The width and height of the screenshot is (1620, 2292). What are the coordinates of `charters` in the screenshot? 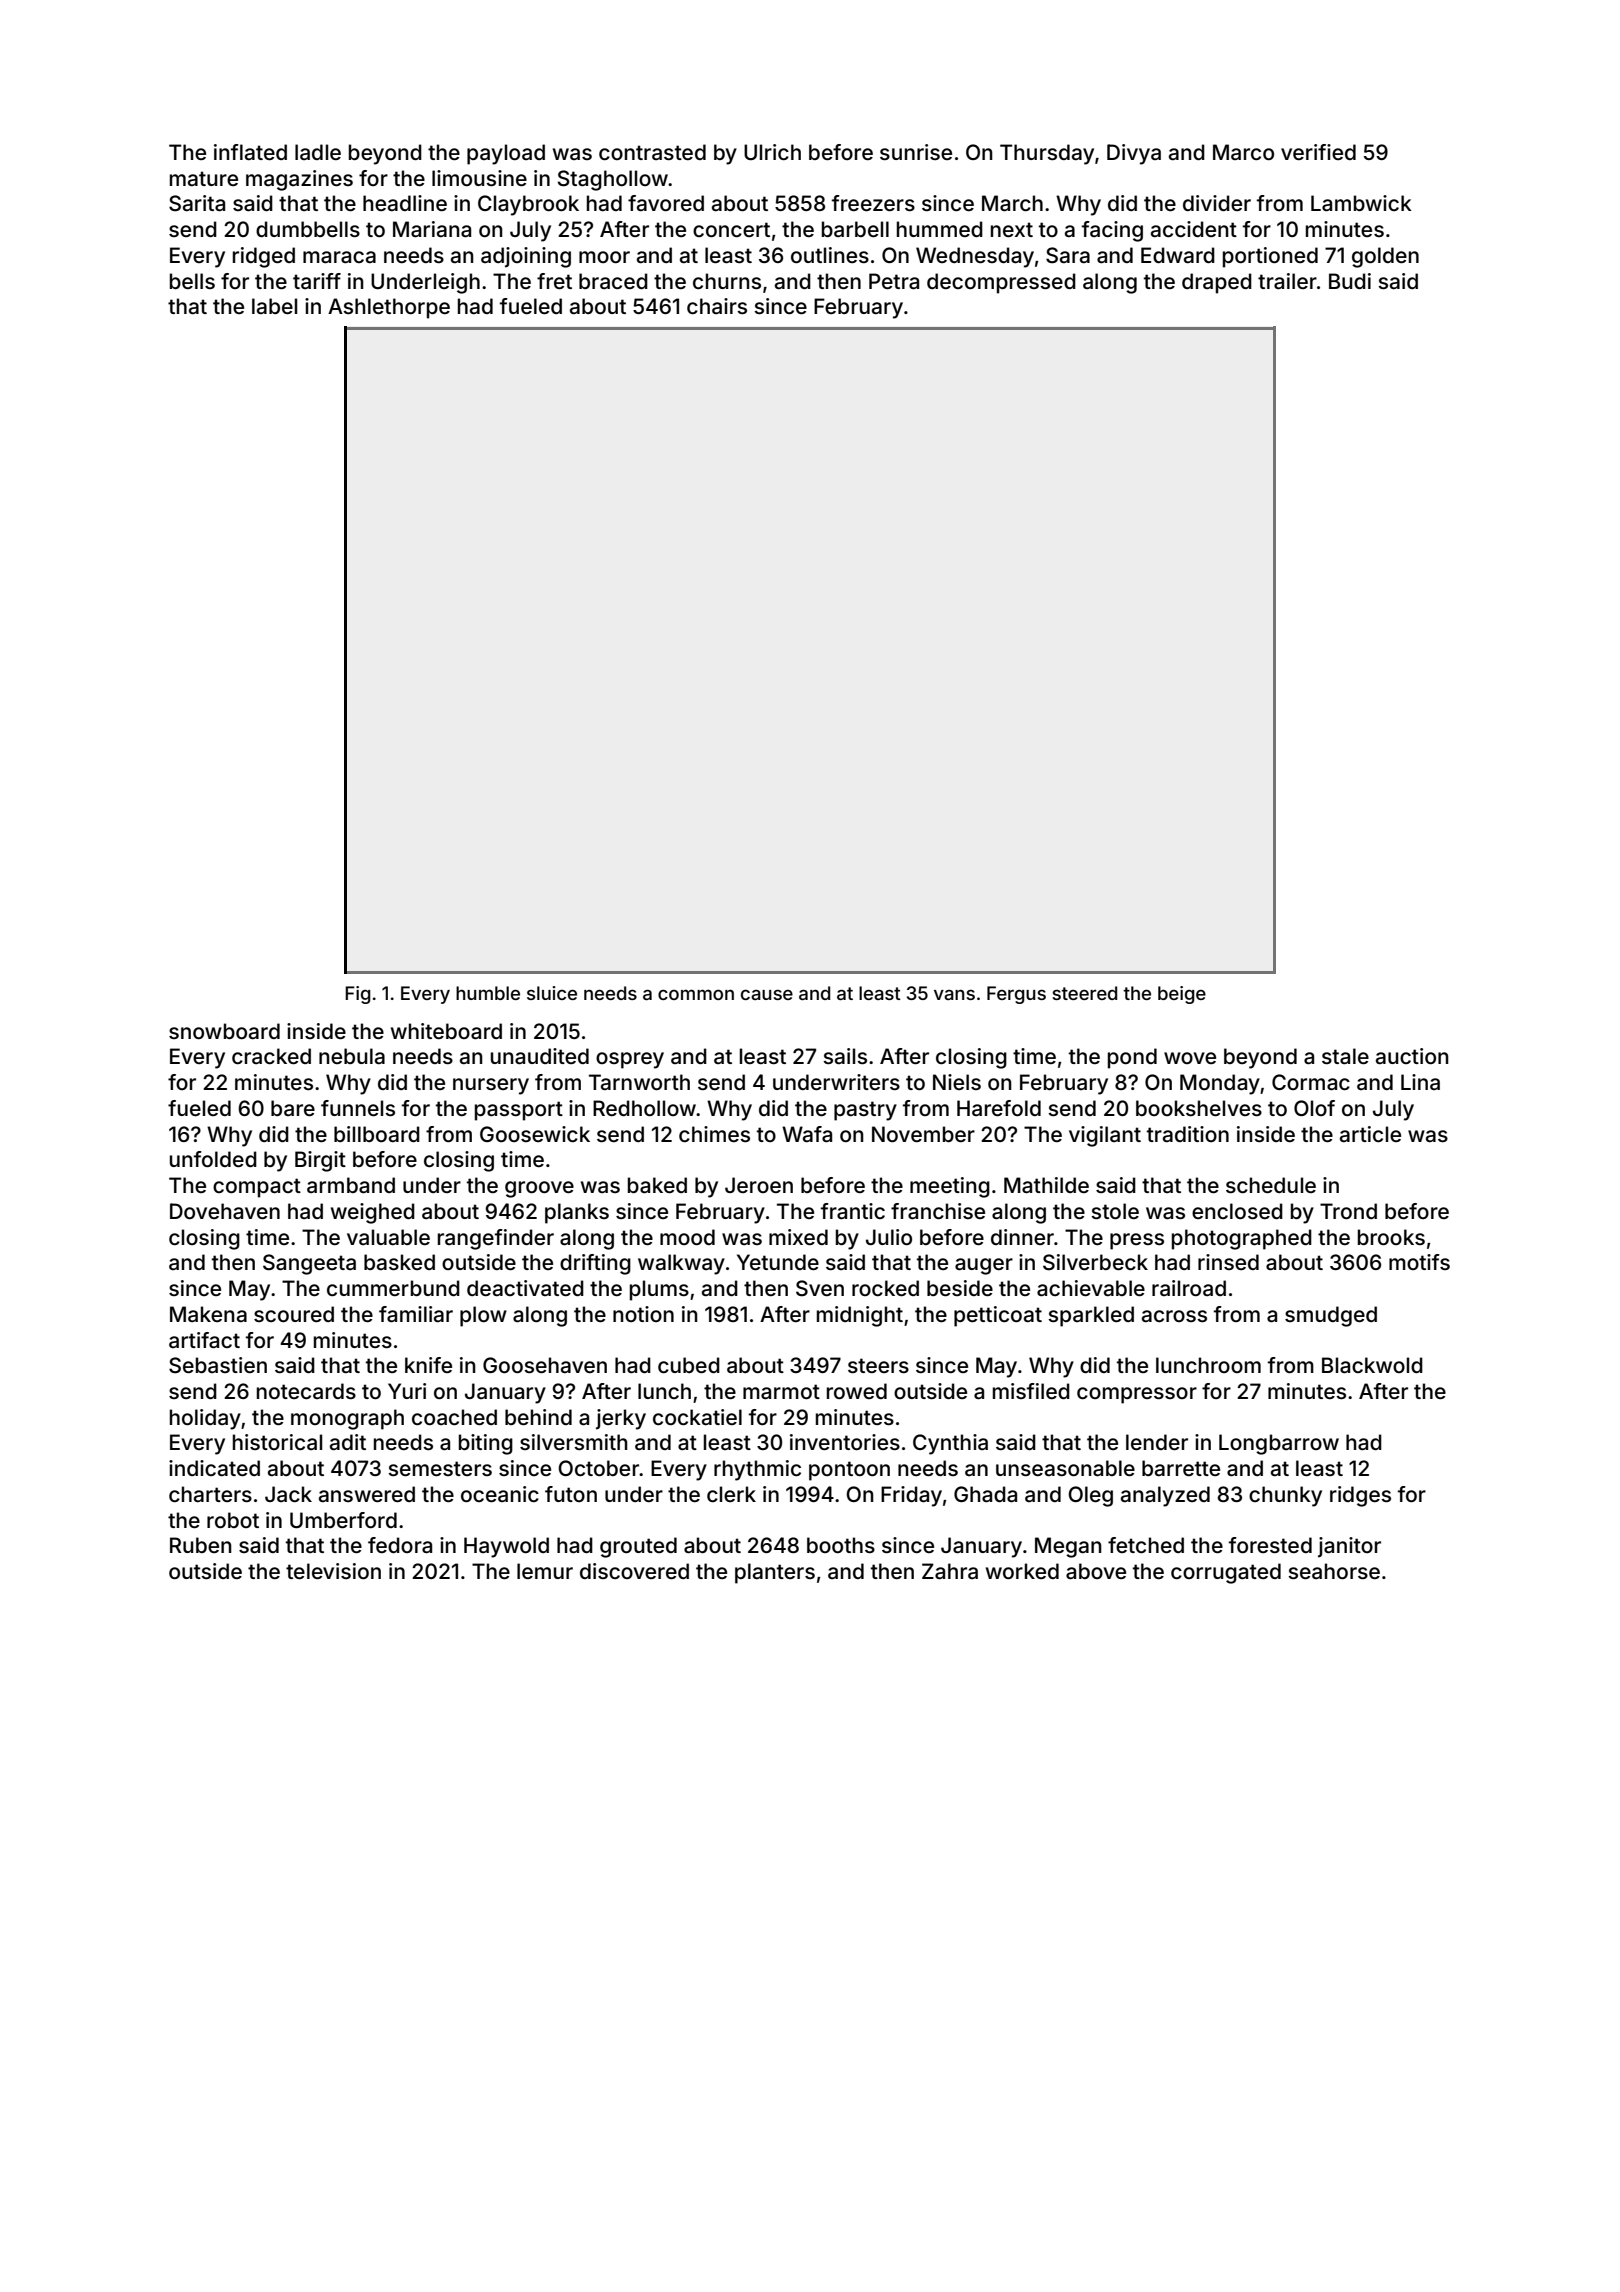 It's located at (210, 1494).
